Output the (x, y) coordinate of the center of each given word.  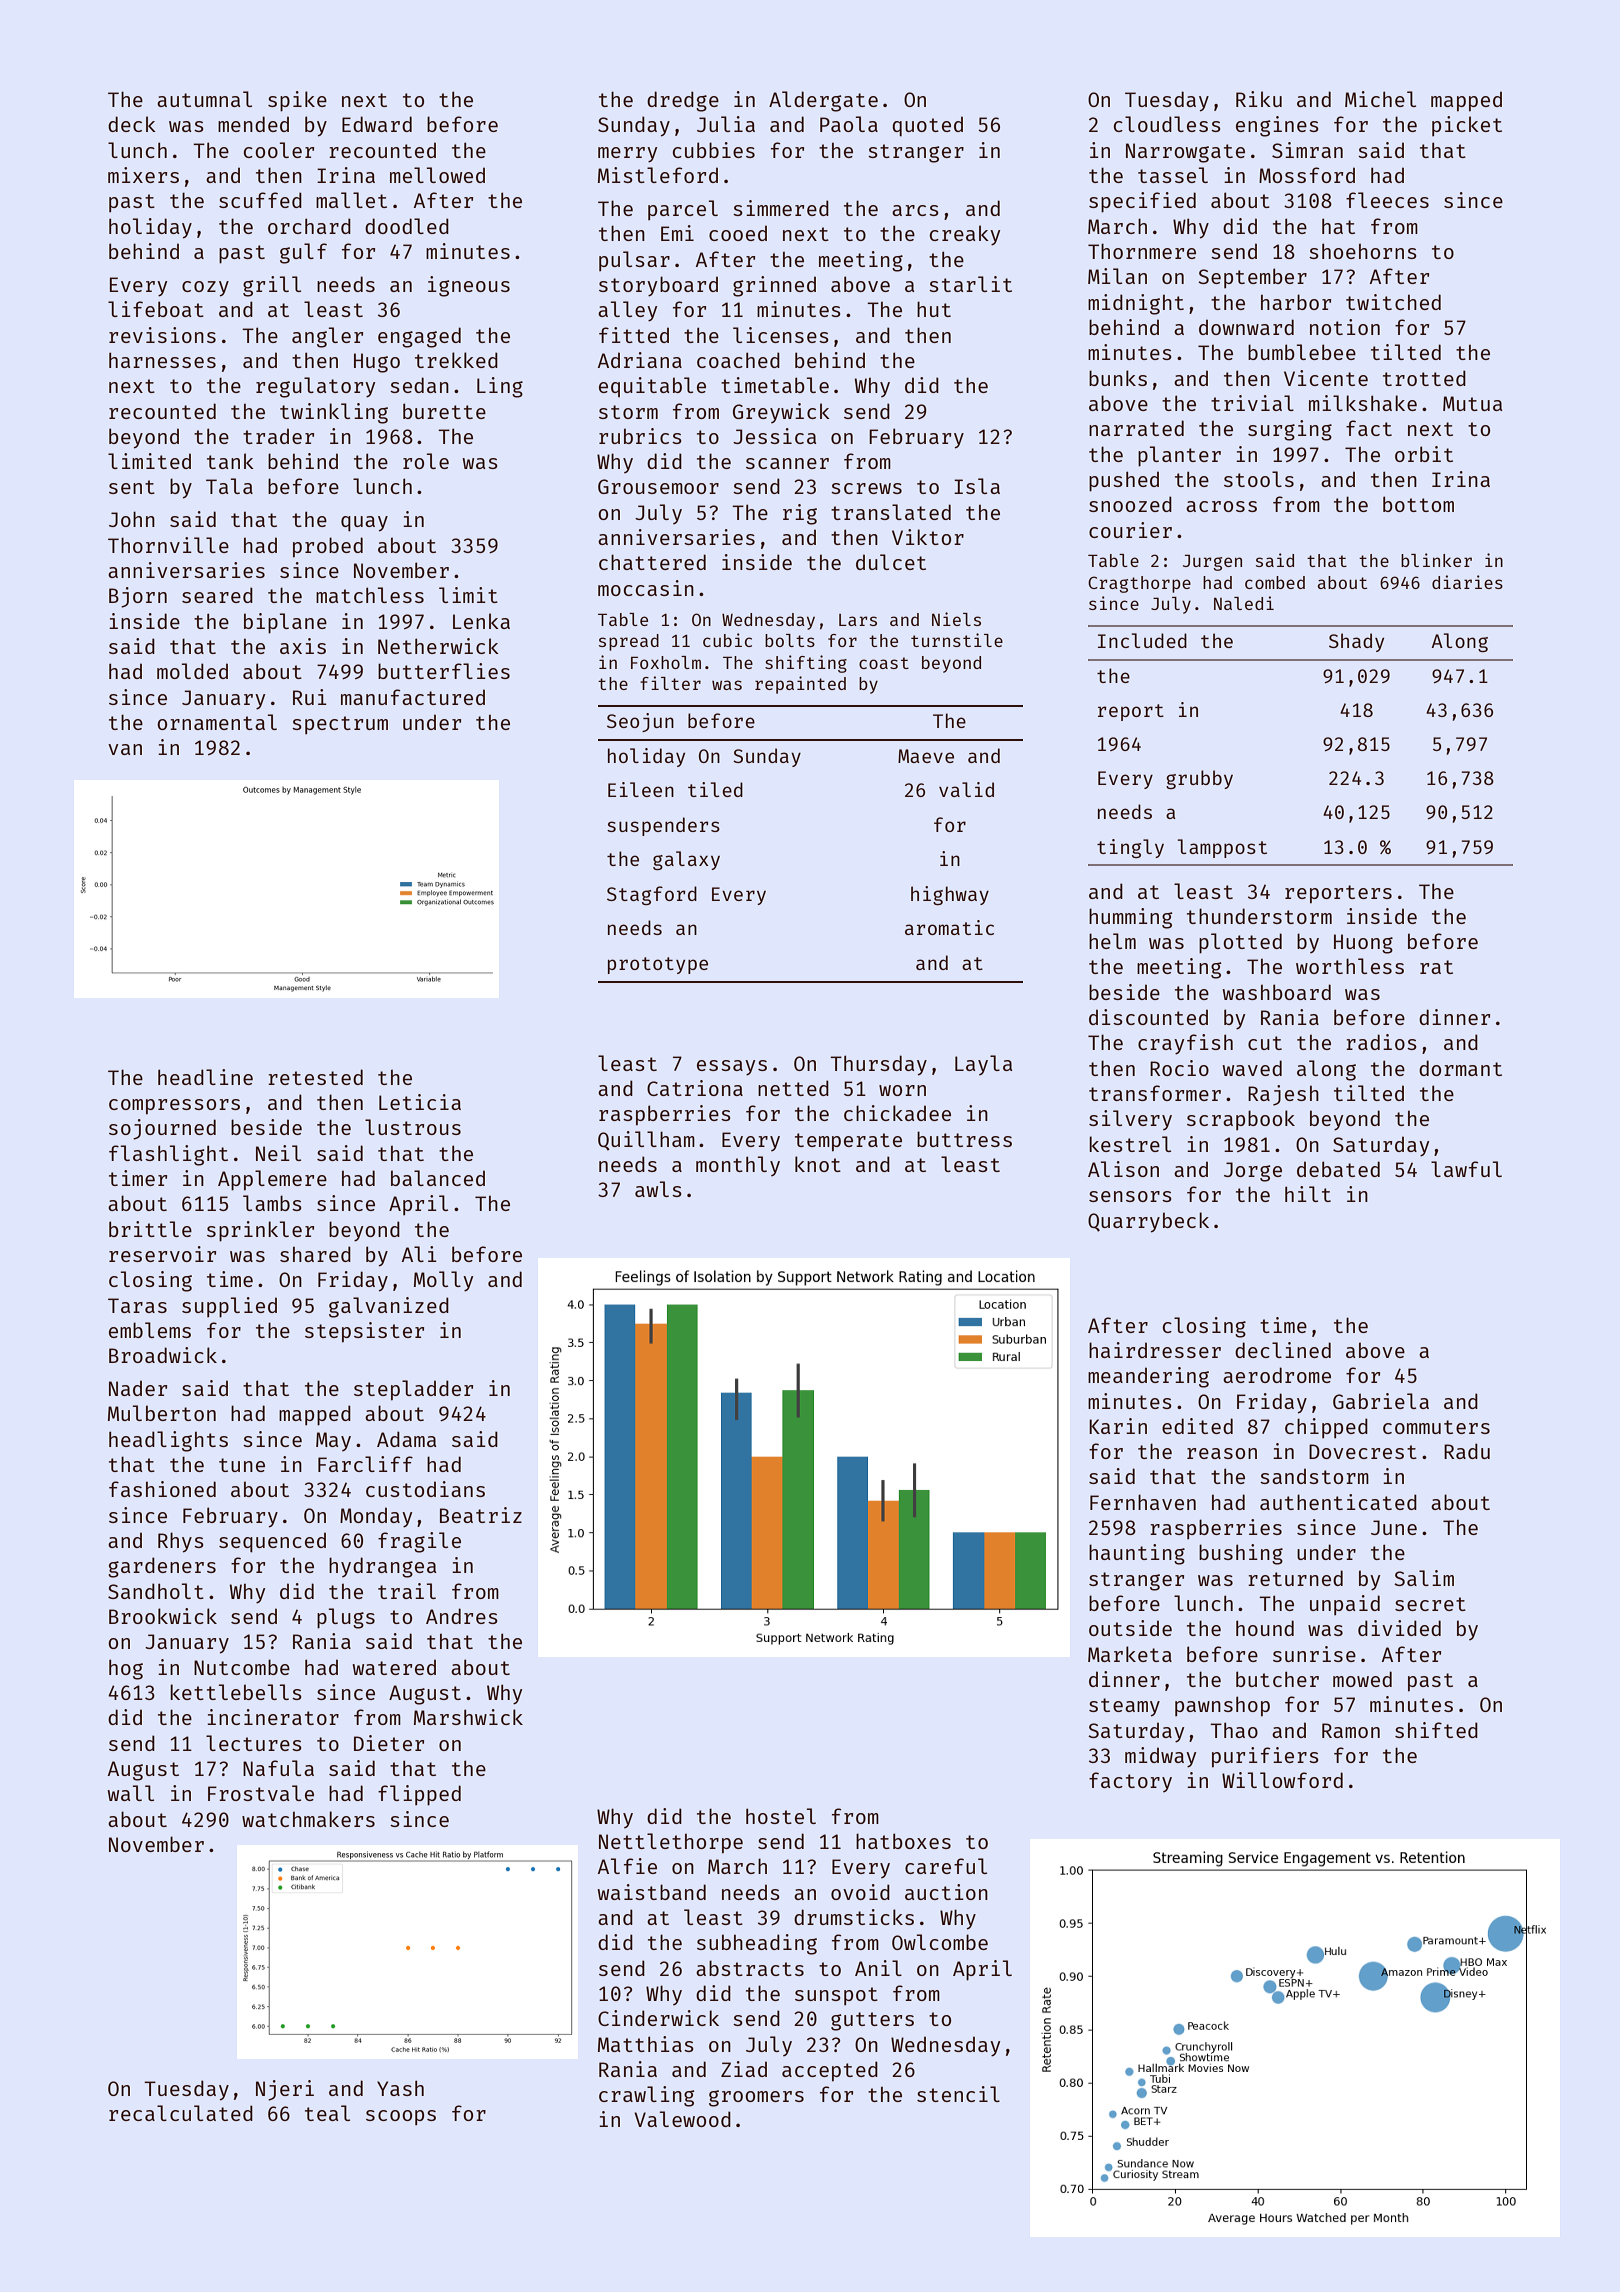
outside (1130, 1628)
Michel (1380, 99)
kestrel (1130, 1144)
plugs (346, 1618)
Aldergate (823, 101)
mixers (143, 175)
